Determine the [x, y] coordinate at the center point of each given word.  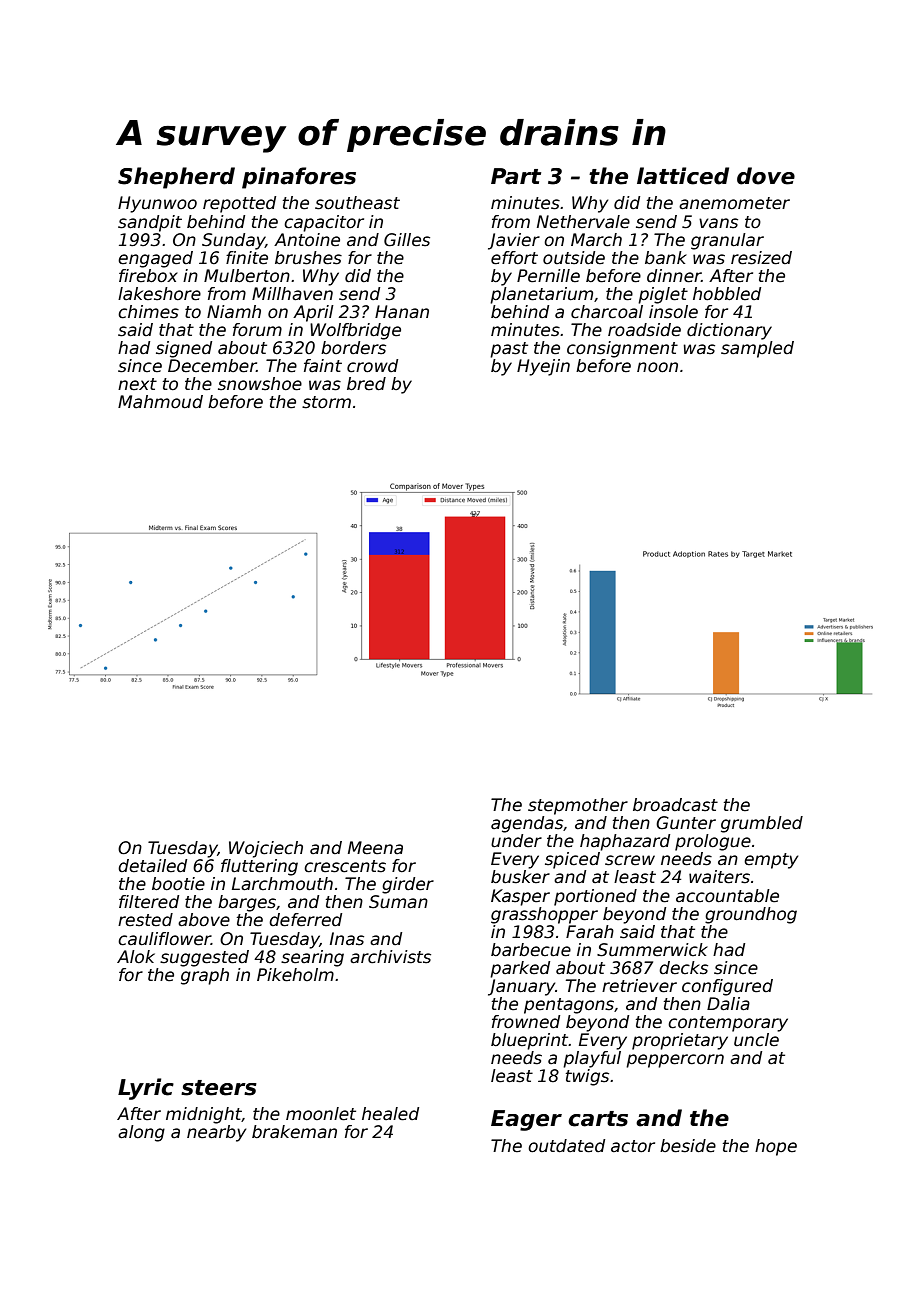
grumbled [762, 824]
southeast [357, 203]
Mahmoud [160, 402]
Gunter [686, 823]
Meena [375, 848]
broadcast [675, 805]
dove [766, 176]
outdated [566, 1146]
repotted [239, 204]
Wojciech [266, 849]
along [141, 1133]
